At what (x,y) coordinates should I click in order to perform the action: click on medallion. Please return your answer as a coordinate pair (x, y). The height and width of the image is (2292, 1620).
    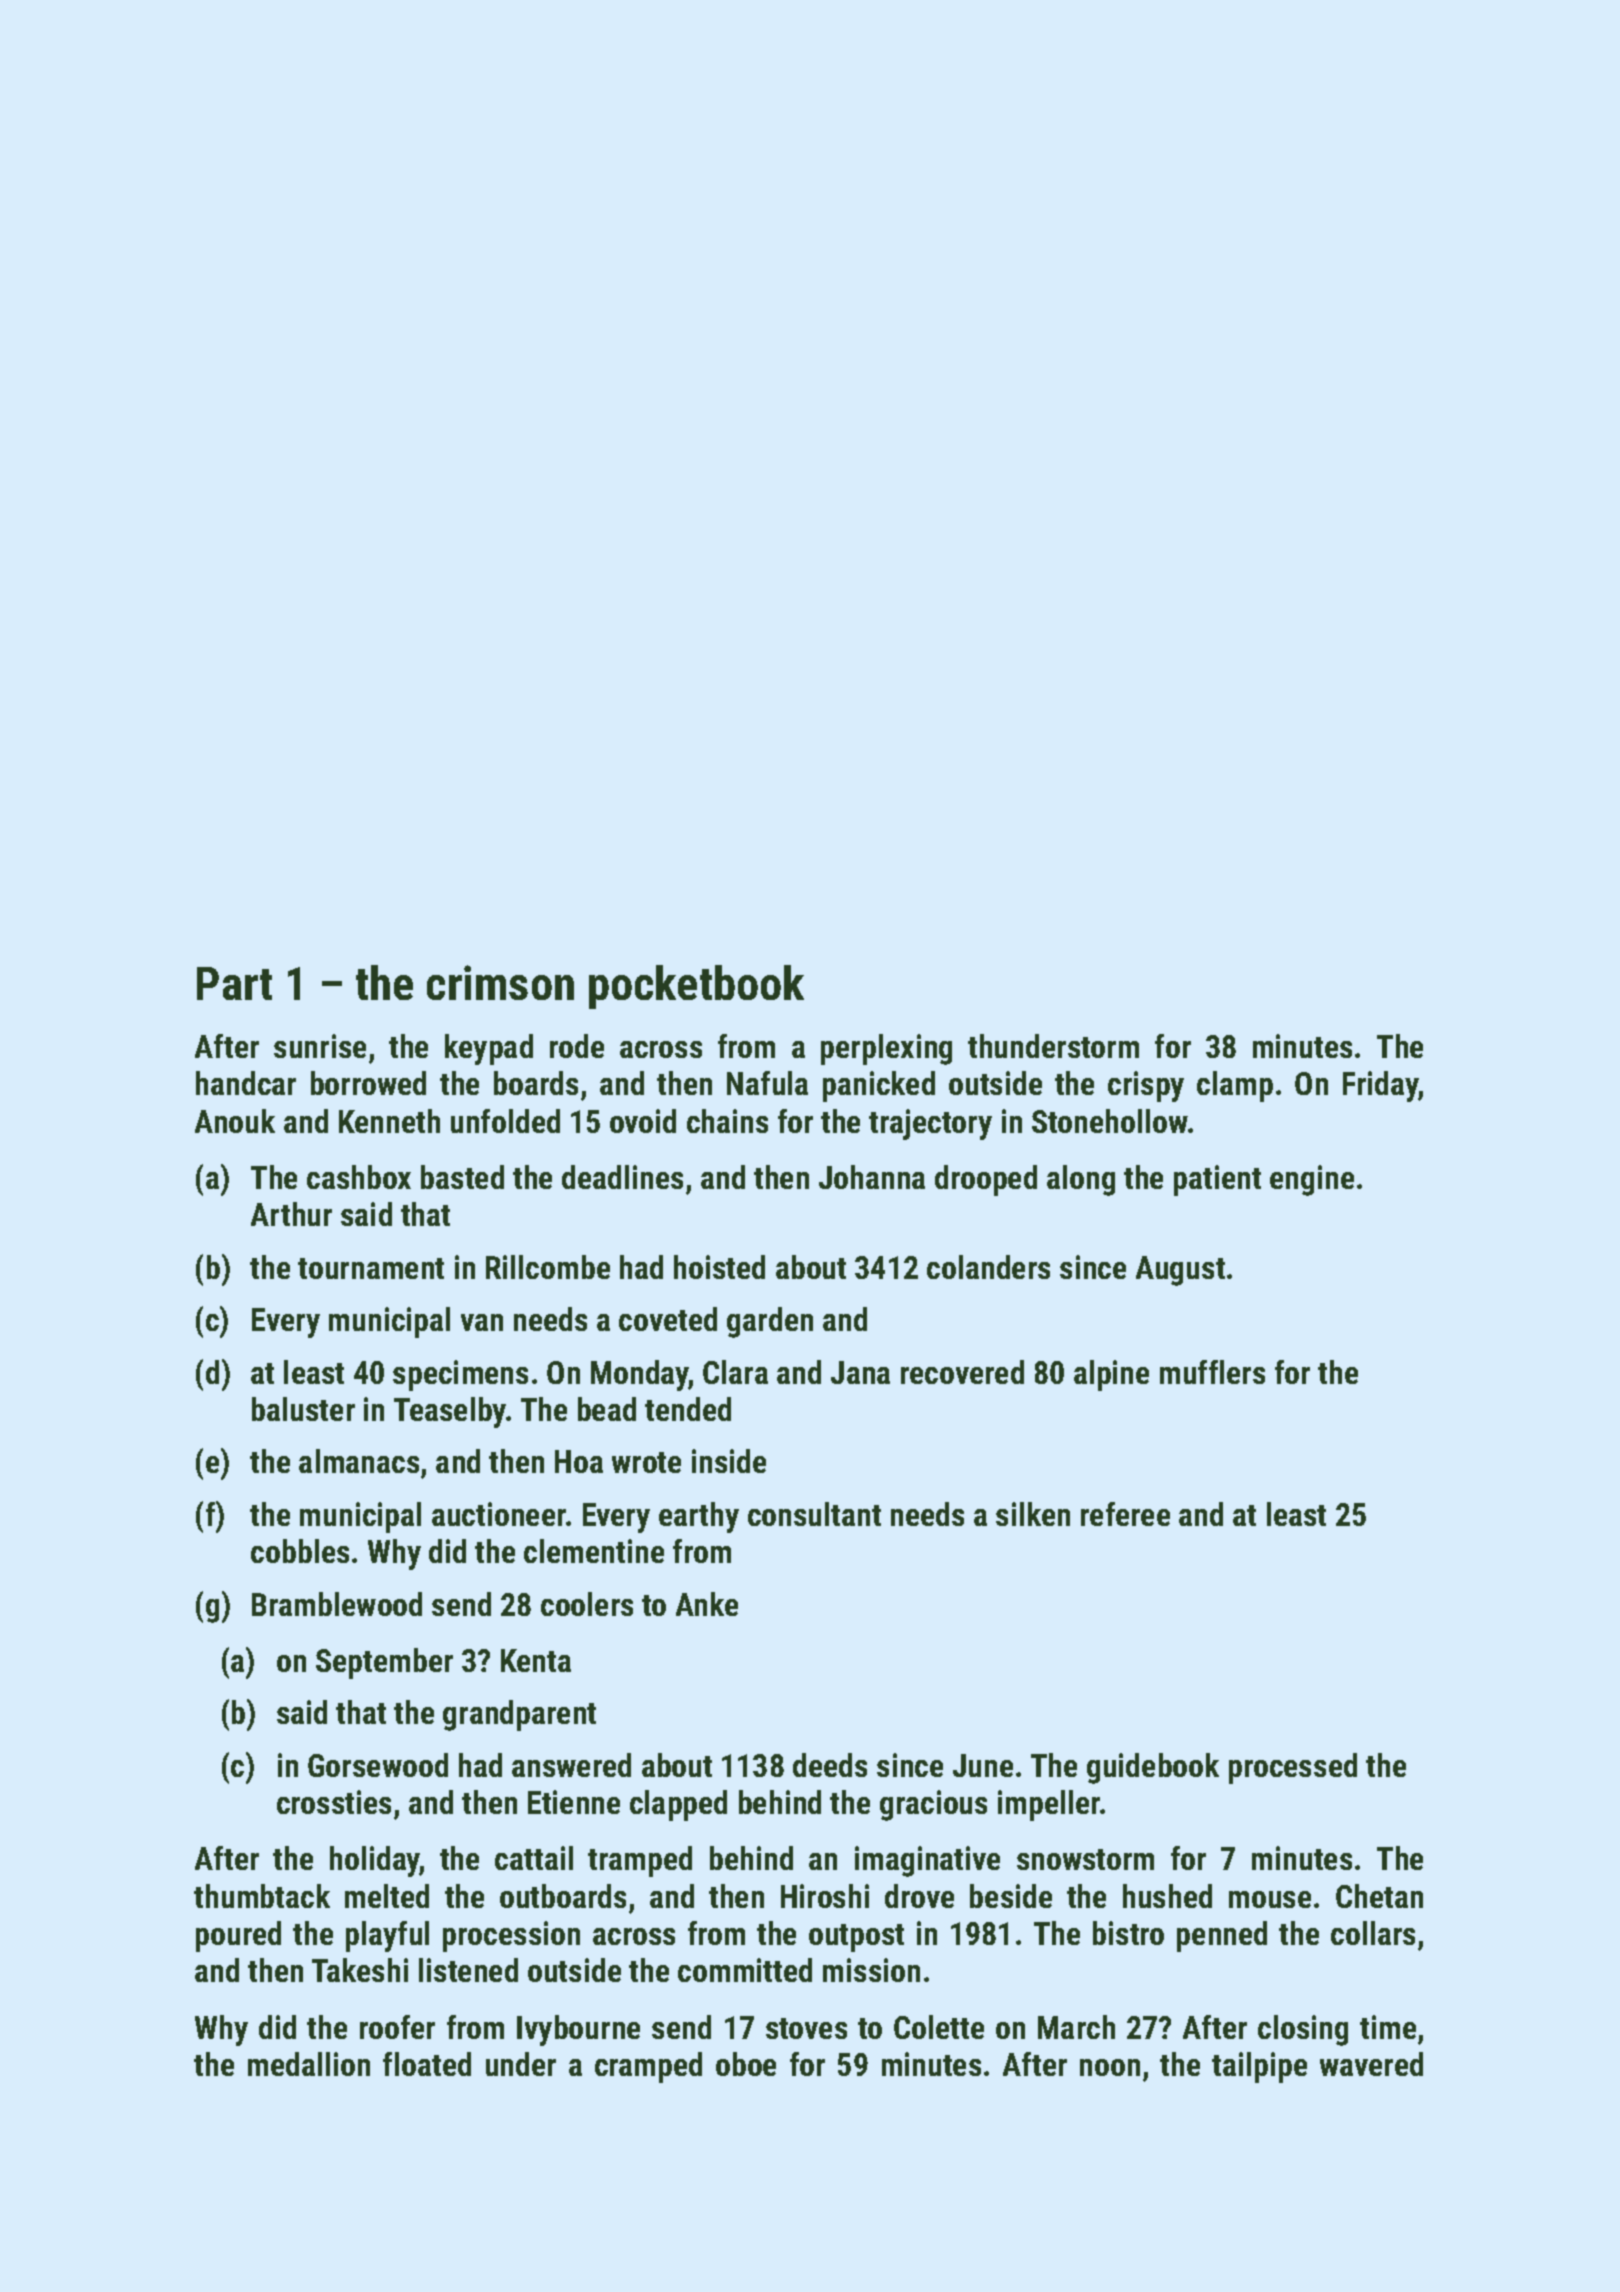
    Looking at the image, I should click on (309, 2064).
